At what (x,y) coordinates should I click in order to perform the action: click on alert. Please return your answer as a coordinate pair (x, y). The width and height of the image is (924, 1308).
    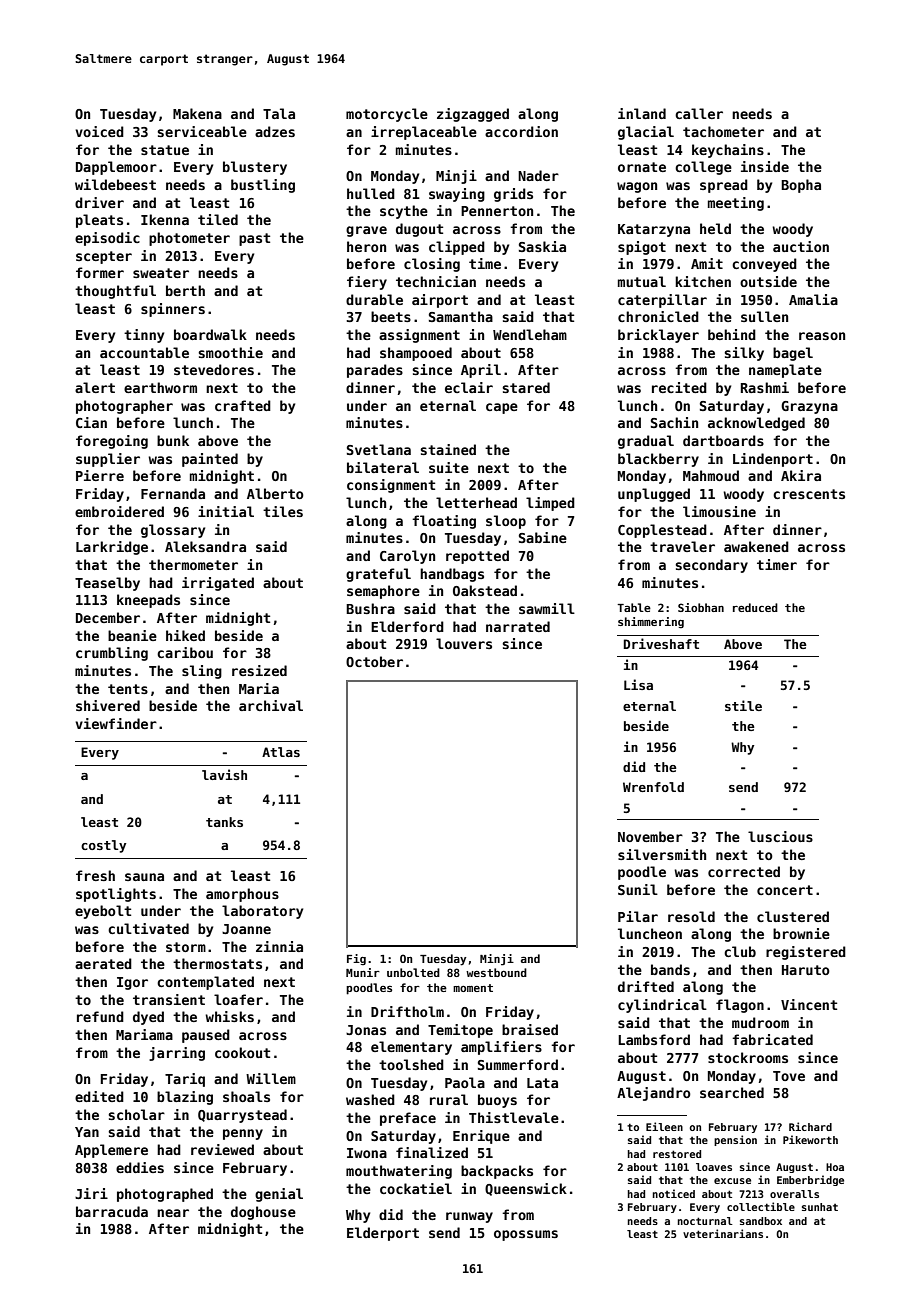
    Looking at the image, I should click on (95, 387).
